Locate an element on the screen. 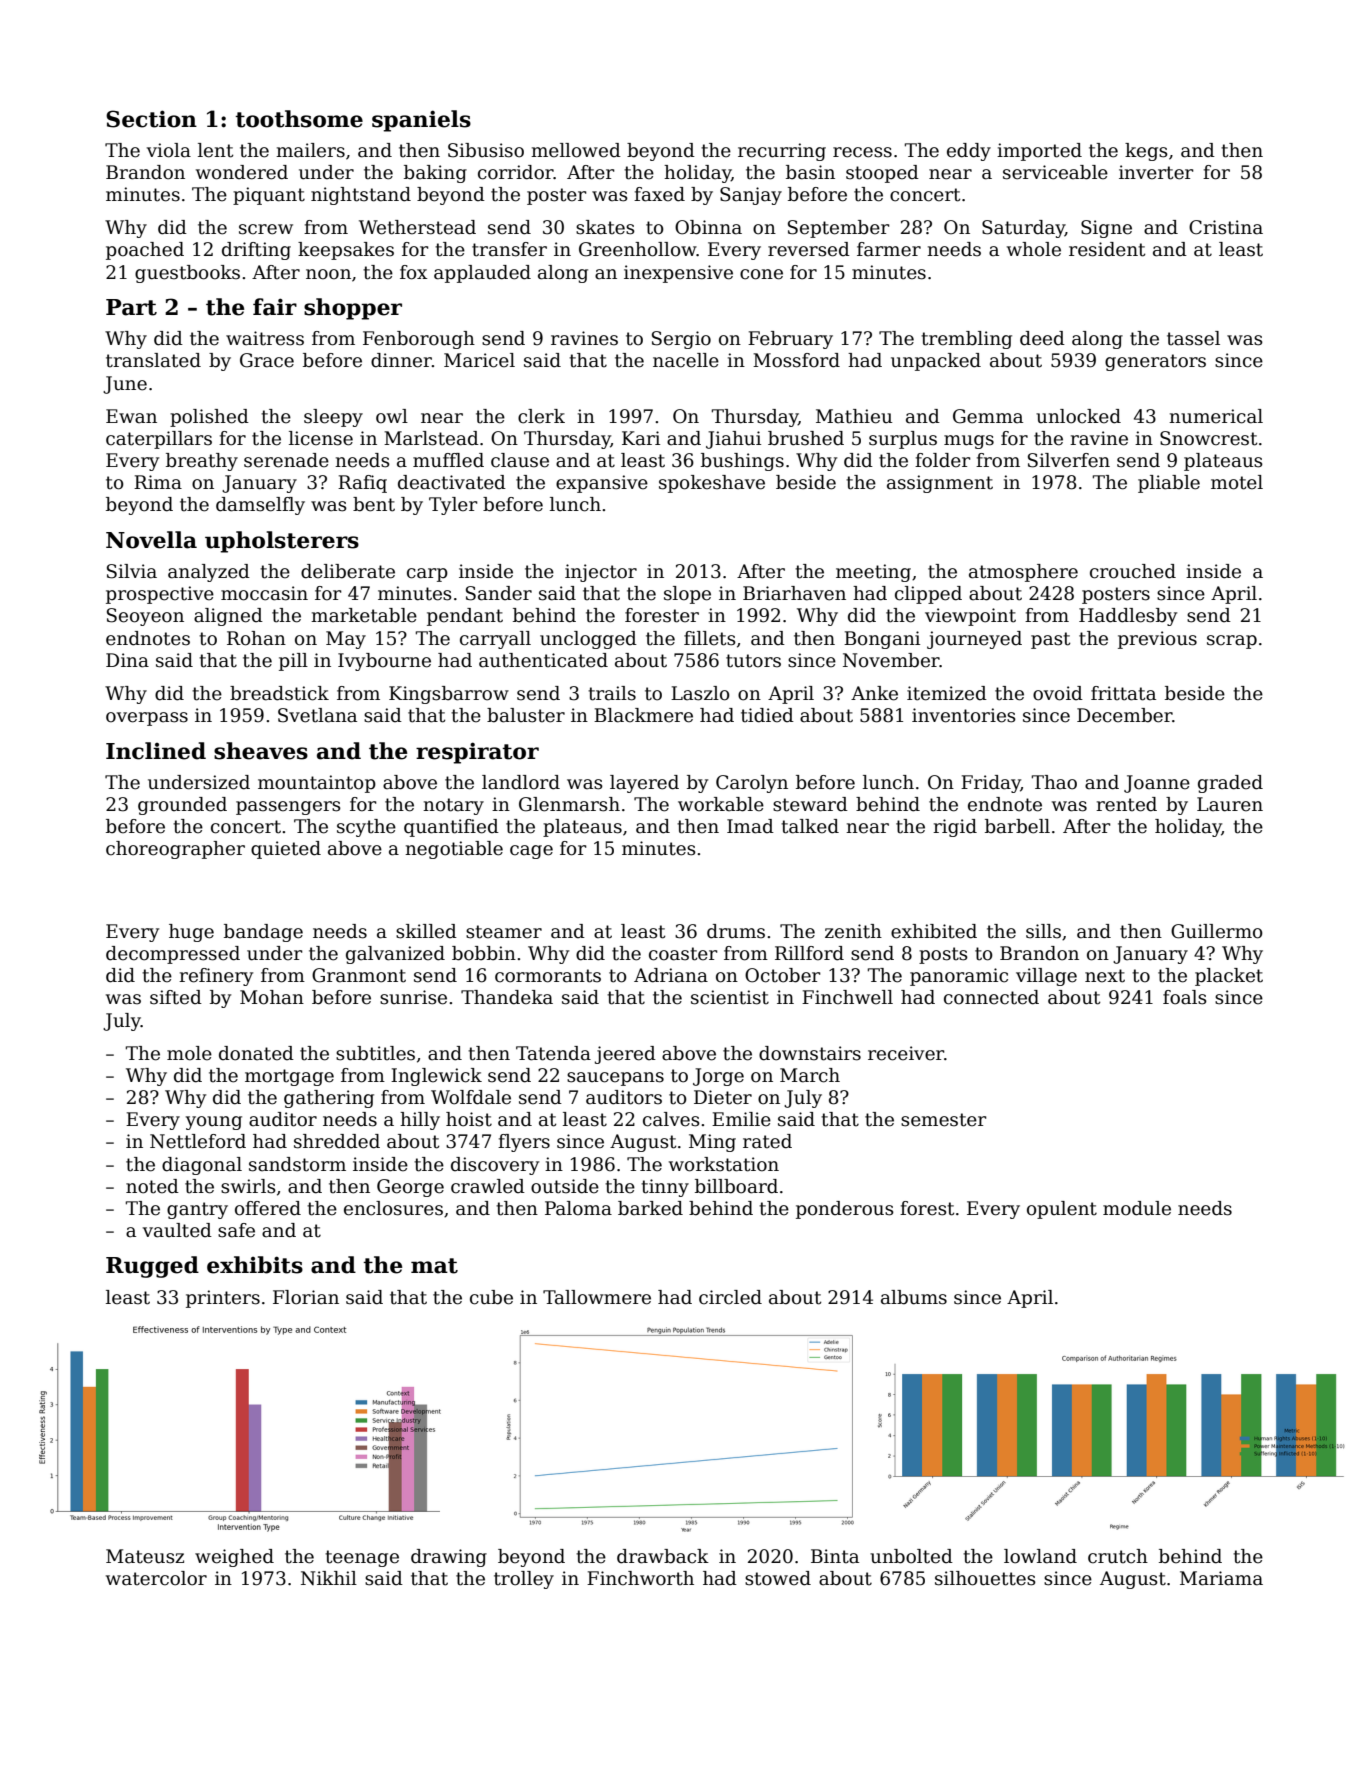 Image resolution: width=1369 pixels, height=1772 pixels. Cristina is located at coordinates (1226, 227).
